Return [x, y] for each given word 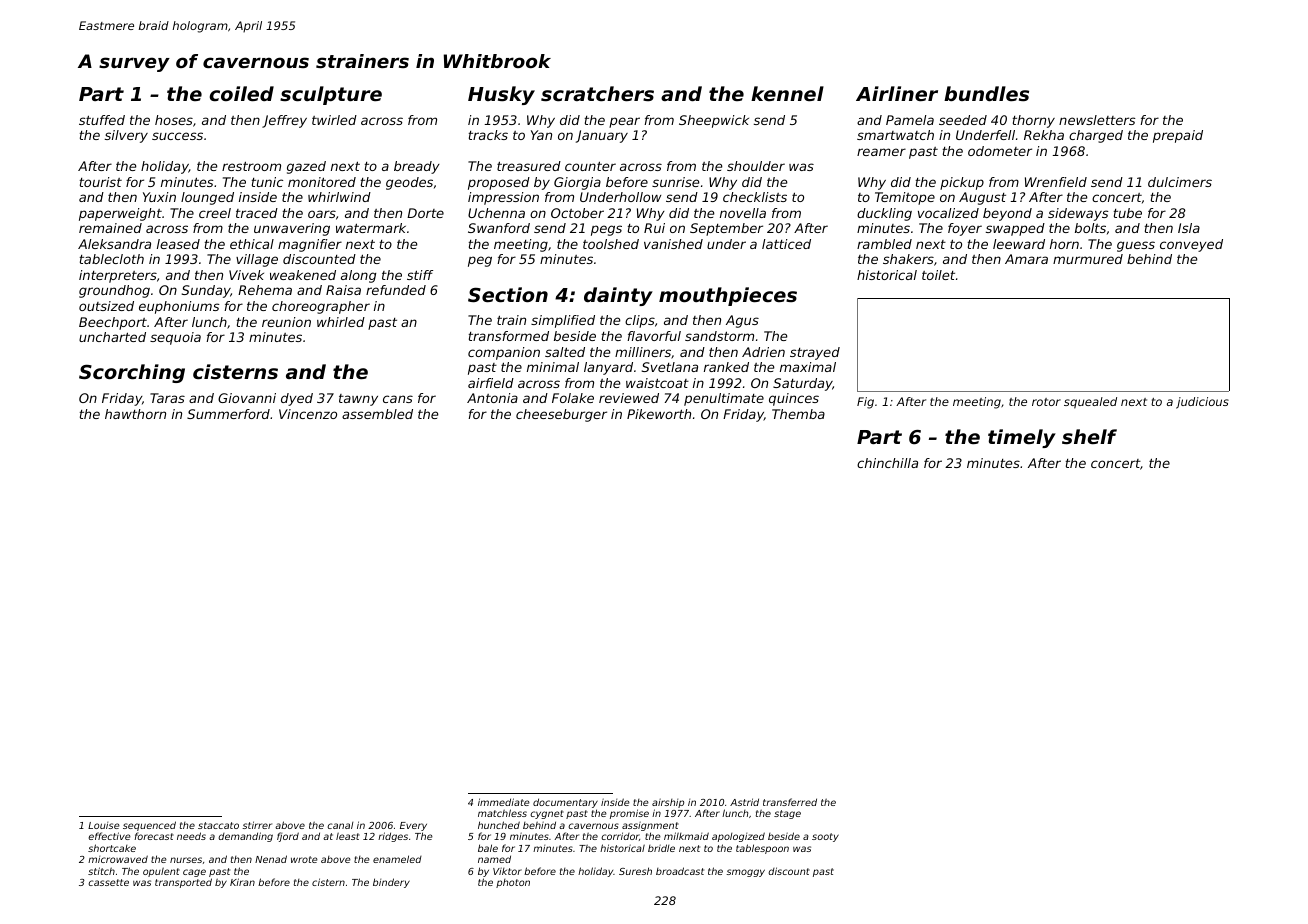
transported [183, 883]
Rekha [1044, 135]
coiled [242, 93]
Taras [167, 398]
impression [503, 198]
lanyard [608, 368]
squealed [1090, 403]
